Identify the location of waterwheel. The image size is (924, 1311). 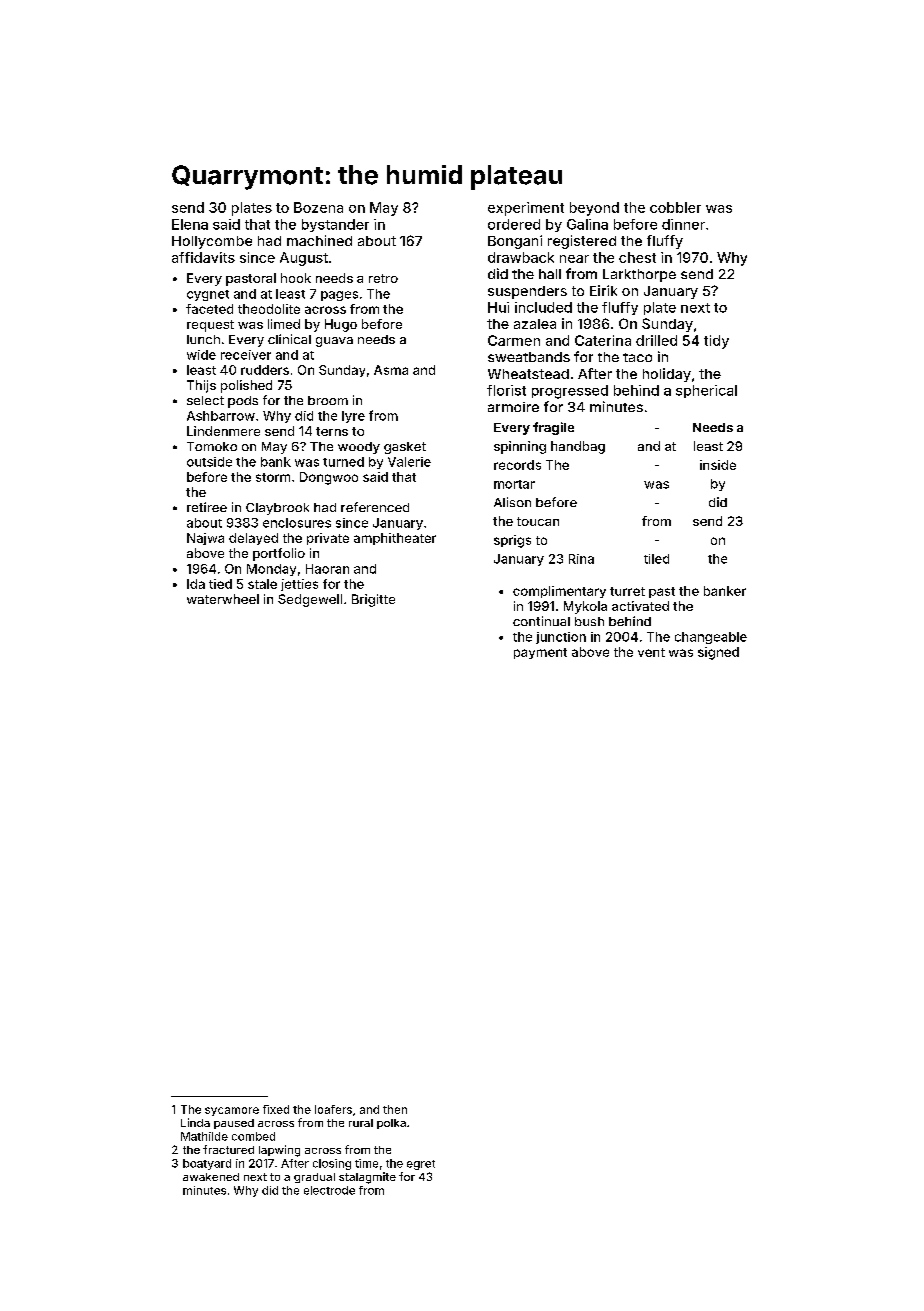
(223, 599).
